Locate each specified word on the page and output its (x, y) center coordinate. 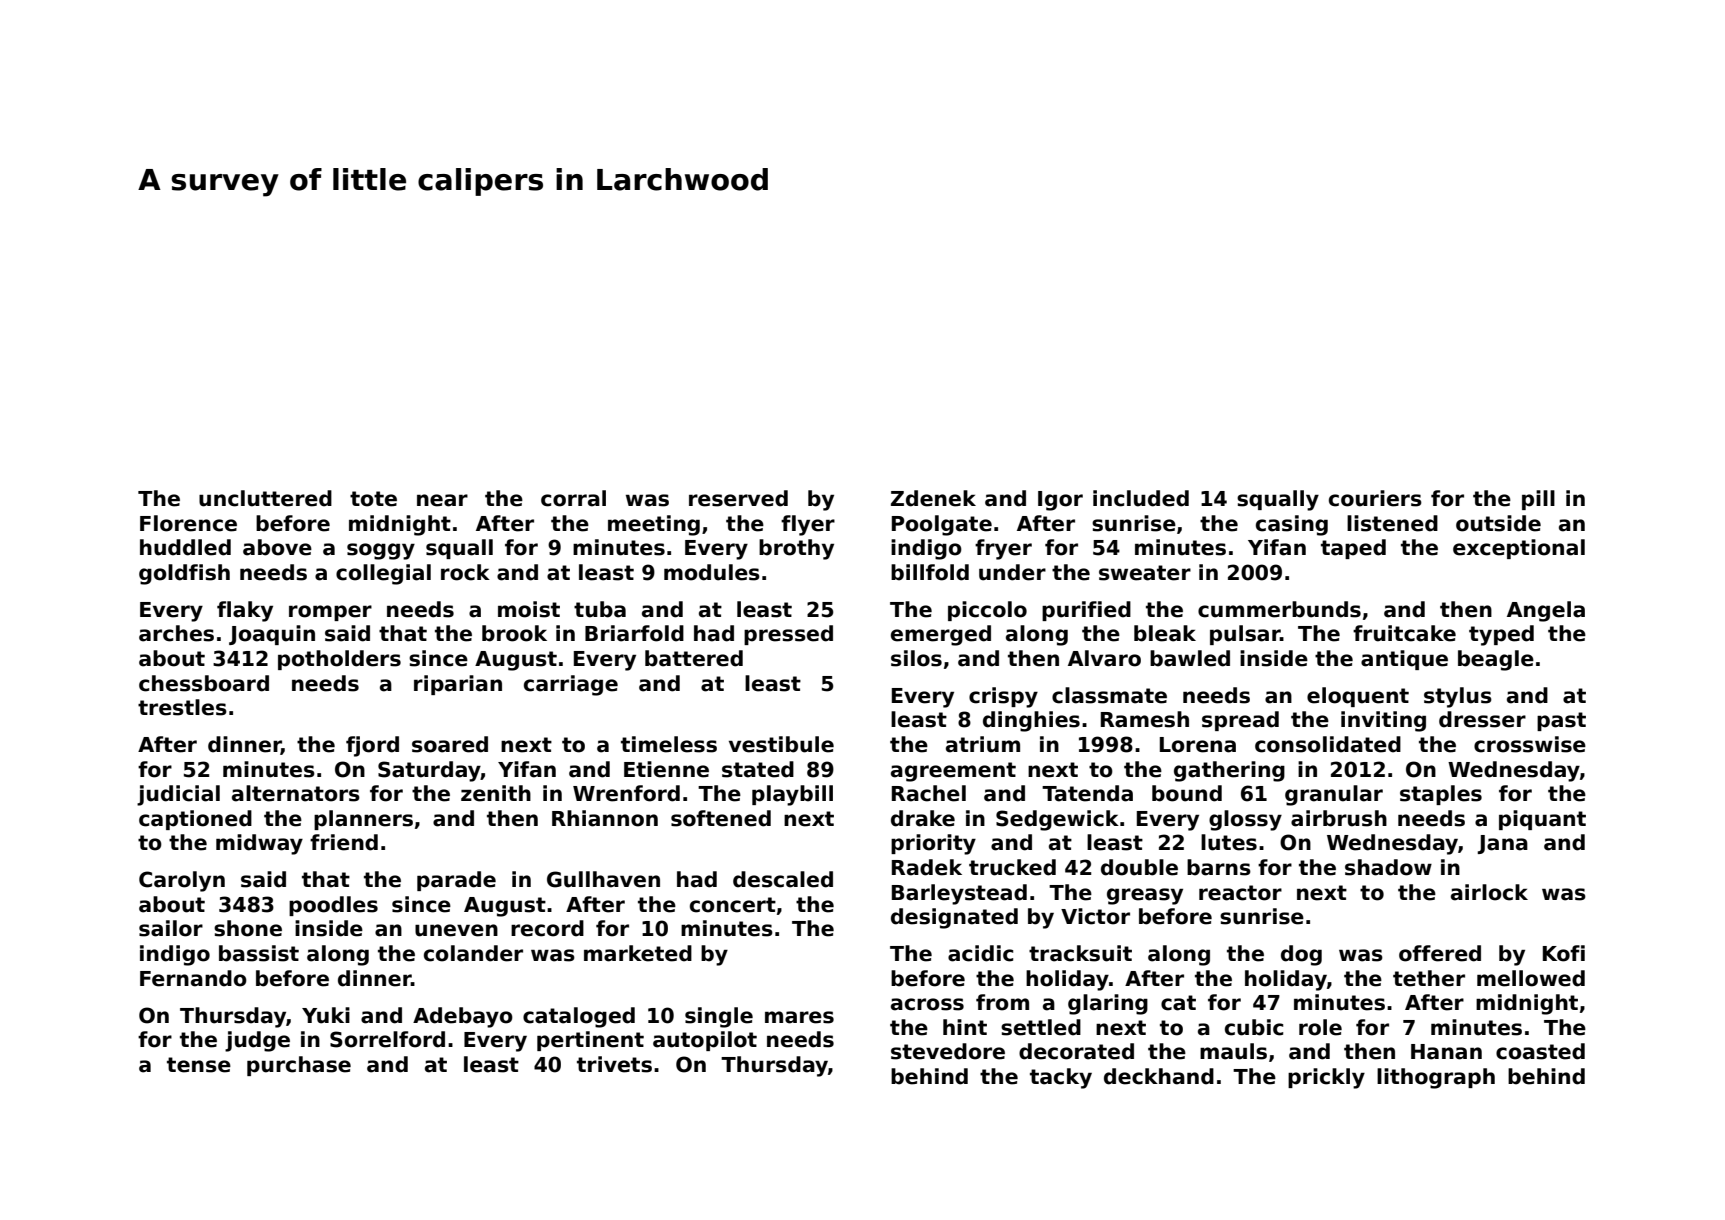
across (927, 1004)
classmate (1109, 695)
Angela (1546, 611)
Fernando (193, 978)
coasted (1540, 1051)
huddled (185, 547)
